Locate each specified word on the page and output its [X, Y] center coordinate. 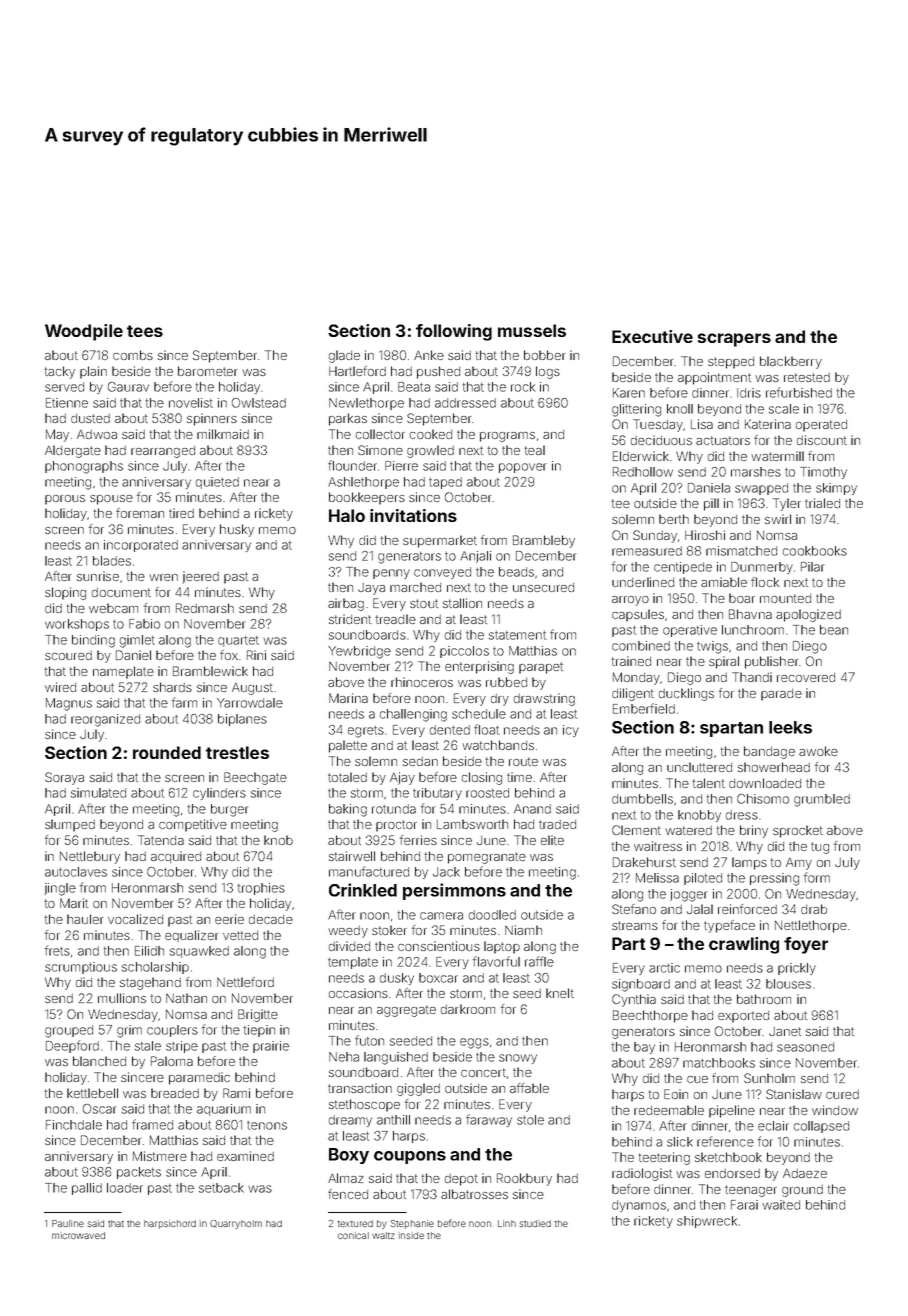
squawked [199, 952]
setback [221, 1188]
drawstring [544, 699]
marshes [756, 472]
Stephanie [412, 1224]
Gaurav [128, 387]
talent [709, 783]
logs [548, 372]
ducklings [686, 694]
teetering [664, 1158]
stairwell [352, 856]
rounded [167, 752]
